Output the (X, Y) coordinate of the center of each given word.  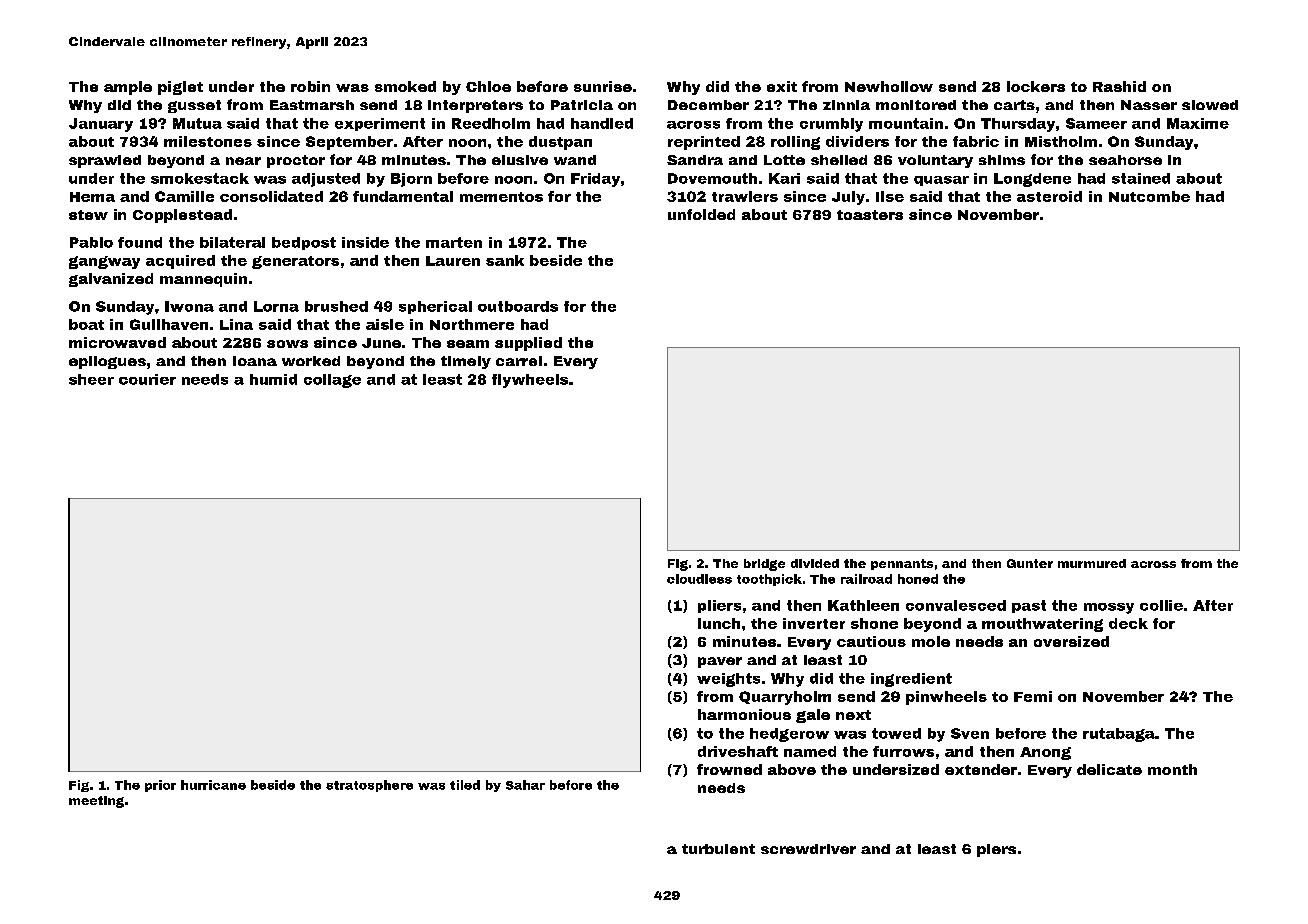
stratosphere (369, 786)
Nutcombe (1149, 196)
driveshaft (738, 751)
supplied (528, 344)
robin (310, 86)
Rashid (1119, 86)
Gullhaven (169, 324)
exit (782, 86)
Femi (1033, 696)
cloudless (699, 579)
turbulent (718, 849)
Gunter (1030, 563)
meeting (96, 802)
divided (815, 563)
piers (996, 850)
